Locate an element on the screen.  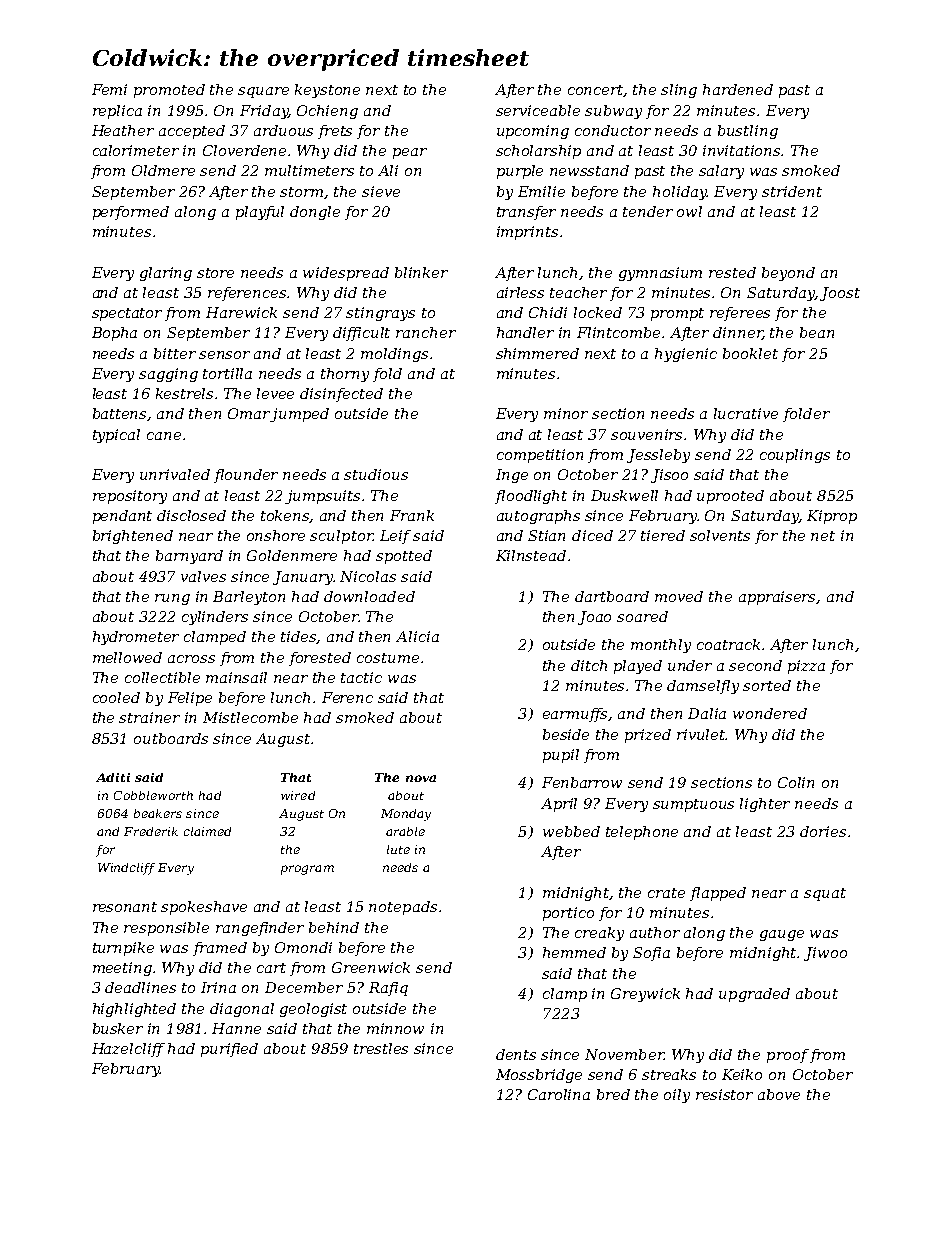
hardened is located at coordinates (738, 89).
